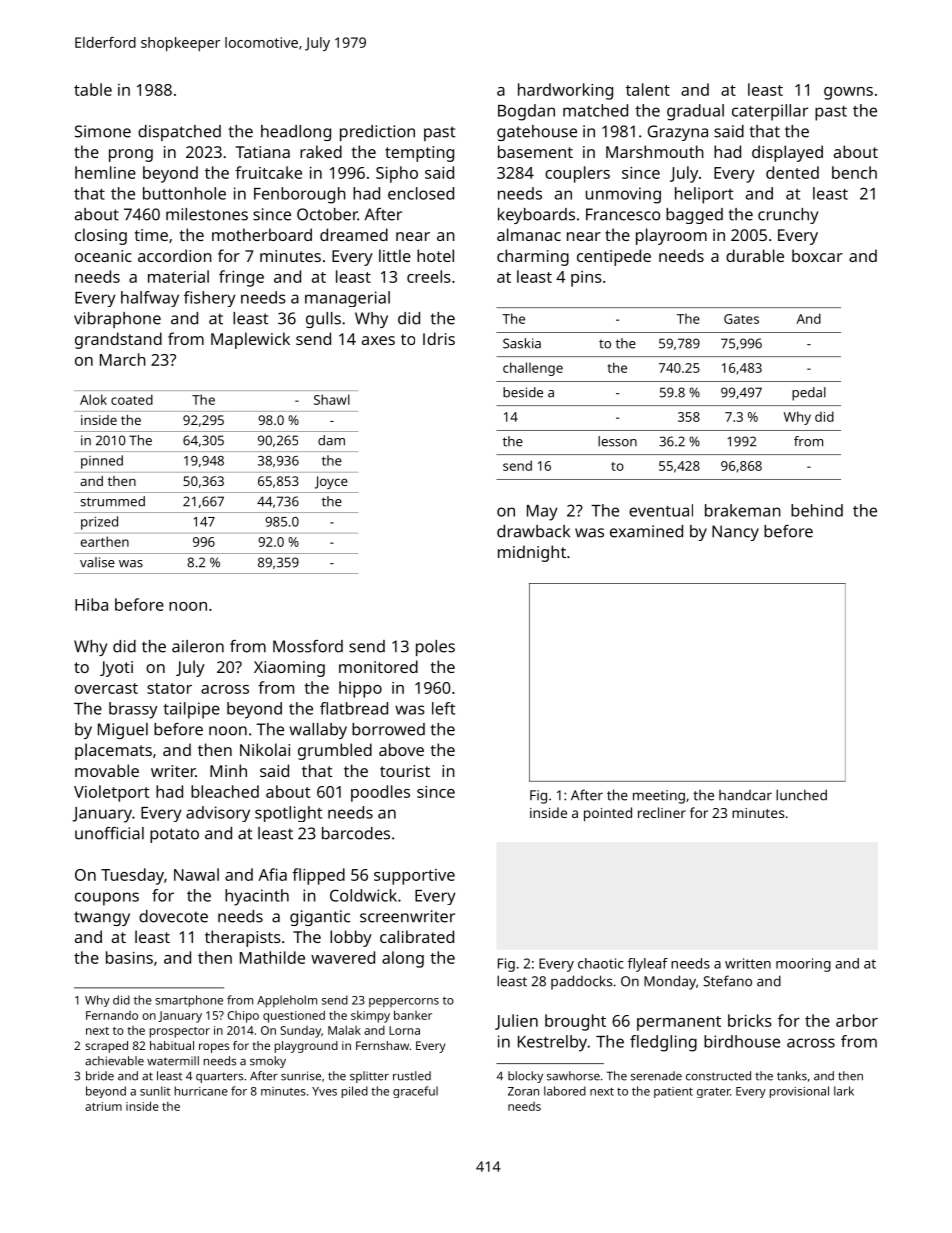 This document has width=952, height=1233. Describe the element at coordinates (414, 877) in the document. I see `supportive` at that location.
